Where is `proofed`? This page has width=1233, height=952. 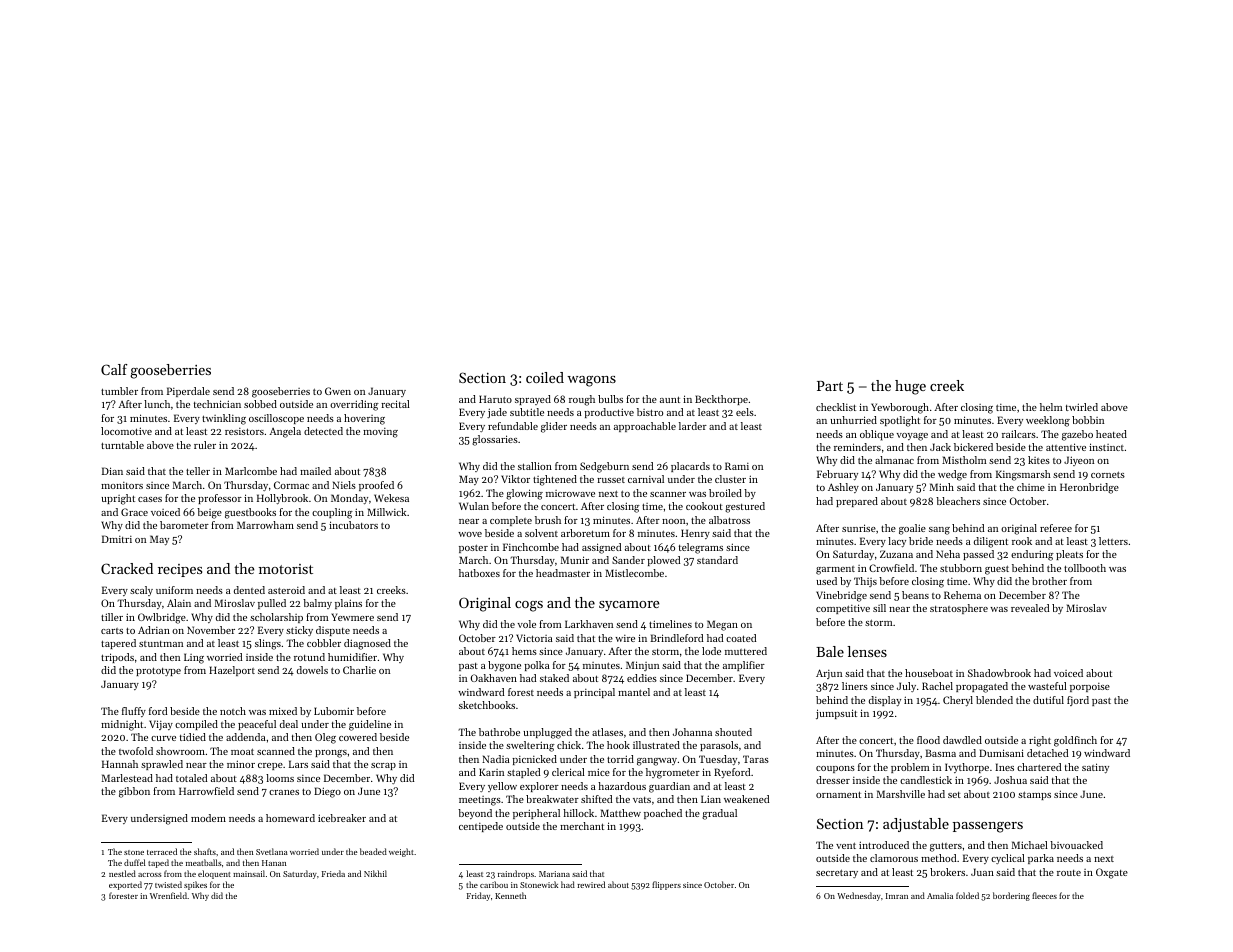
proofed is located at coordinates (376, 486).
